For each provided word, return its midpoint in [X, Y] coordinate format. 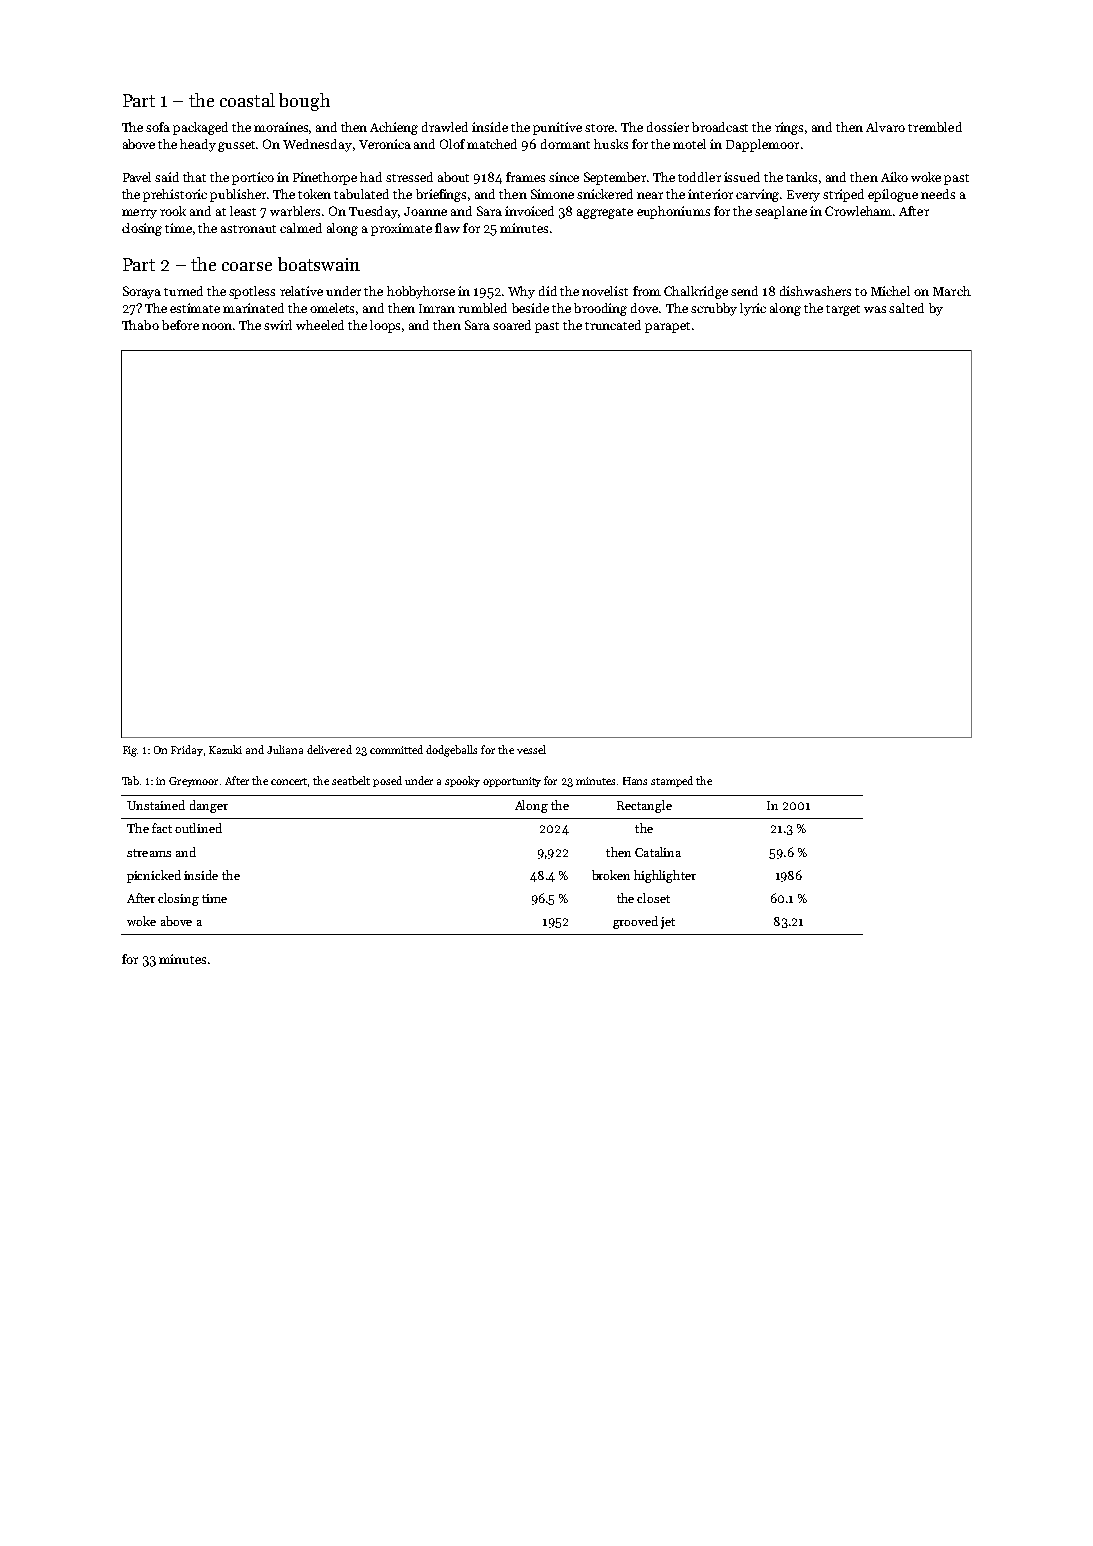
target [843, 310]
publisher [238, 195]
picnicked [154, 876]
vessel [531, 749]
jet [668, 923]
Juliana [285, 749]
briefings [441, 195]
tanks [801, 177]
